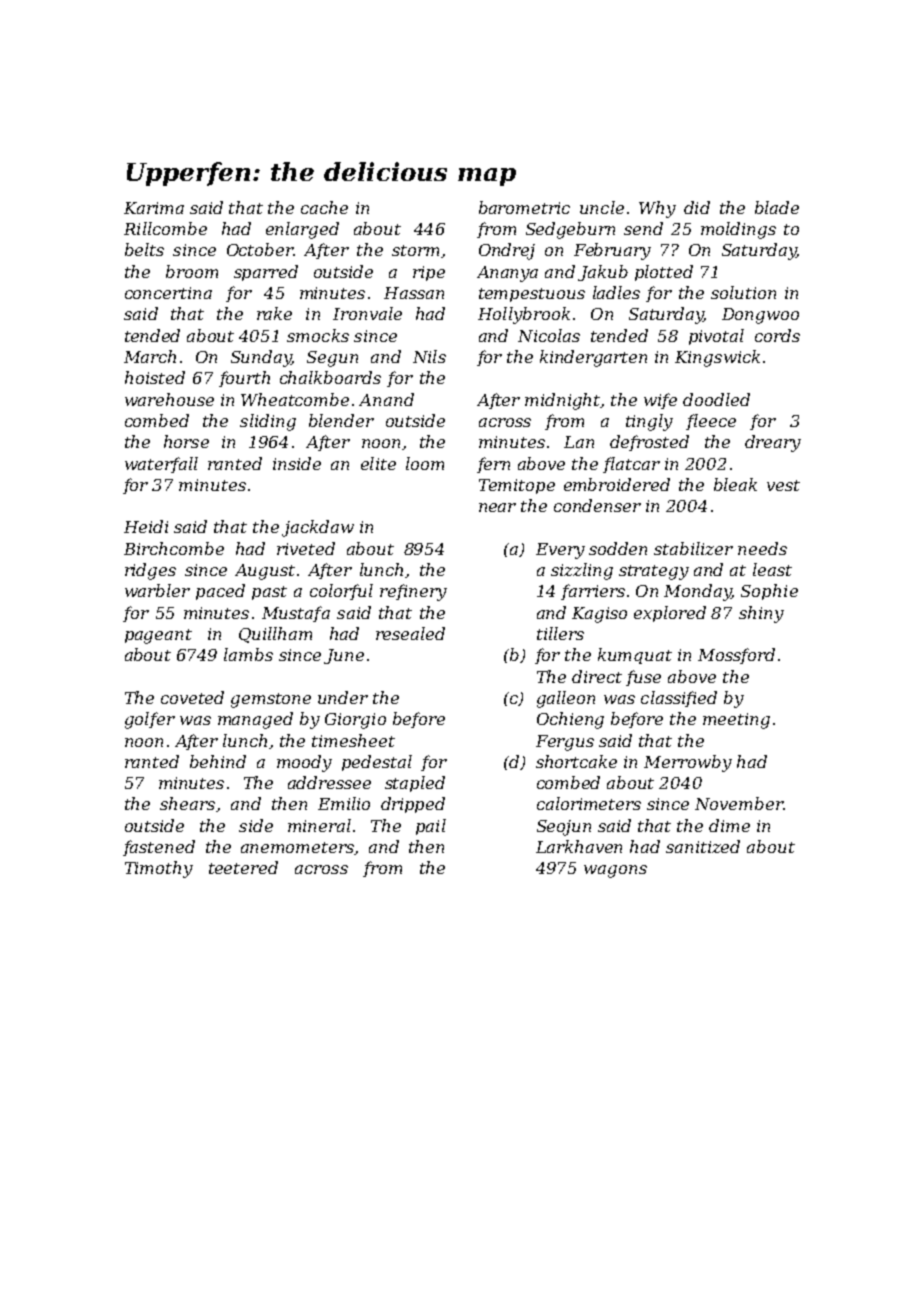 The image size is (924, 1311). Describe the element at coordinates (318, 528) in the screenshot. I see `jackdaw` at that location.
